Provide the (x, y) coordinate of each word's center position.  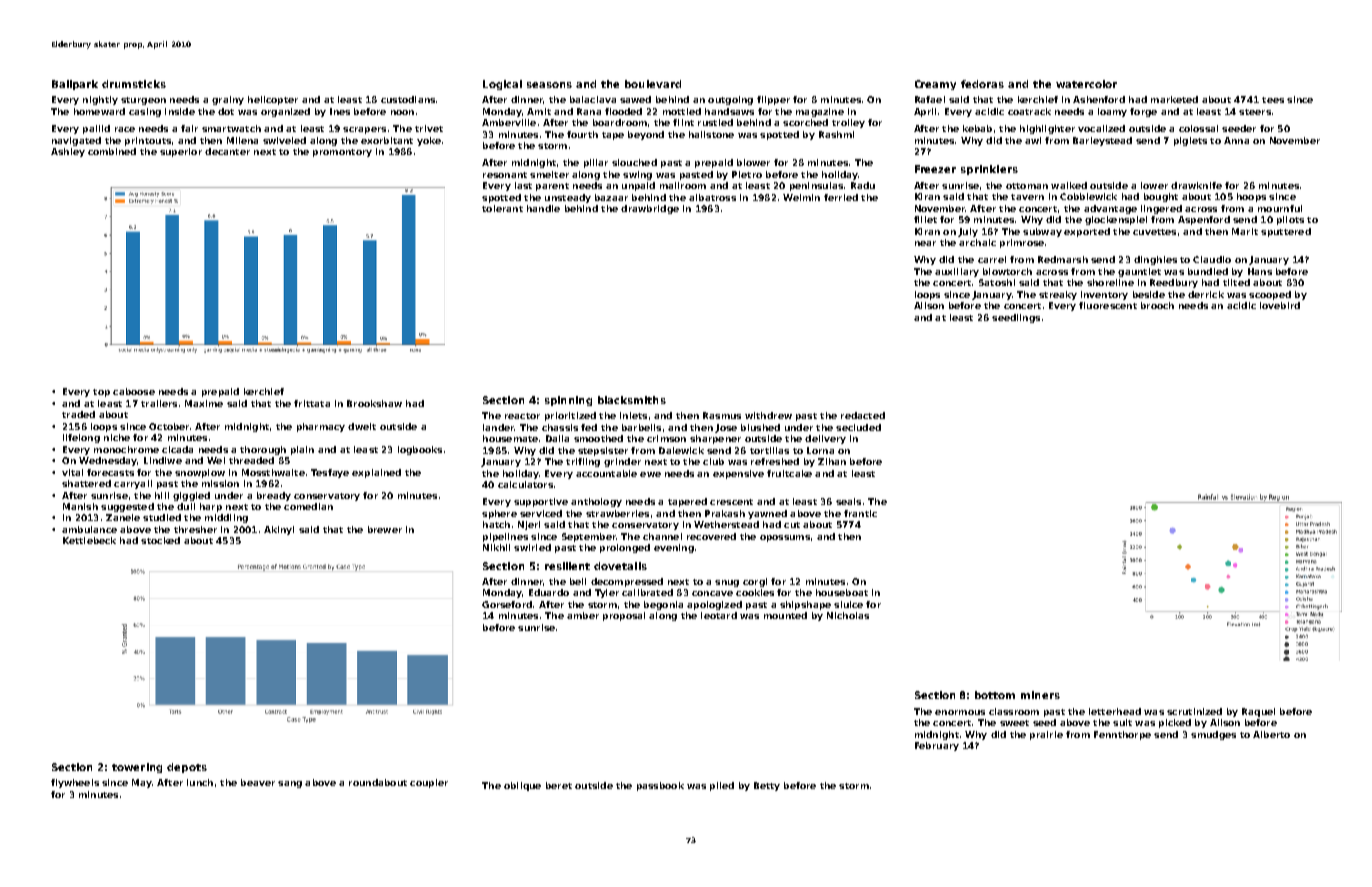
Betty (767, 786)
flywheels (75, 783)
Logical (502, 85)
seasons (549, 85)
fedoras (982, 84)
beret (559, 785)
